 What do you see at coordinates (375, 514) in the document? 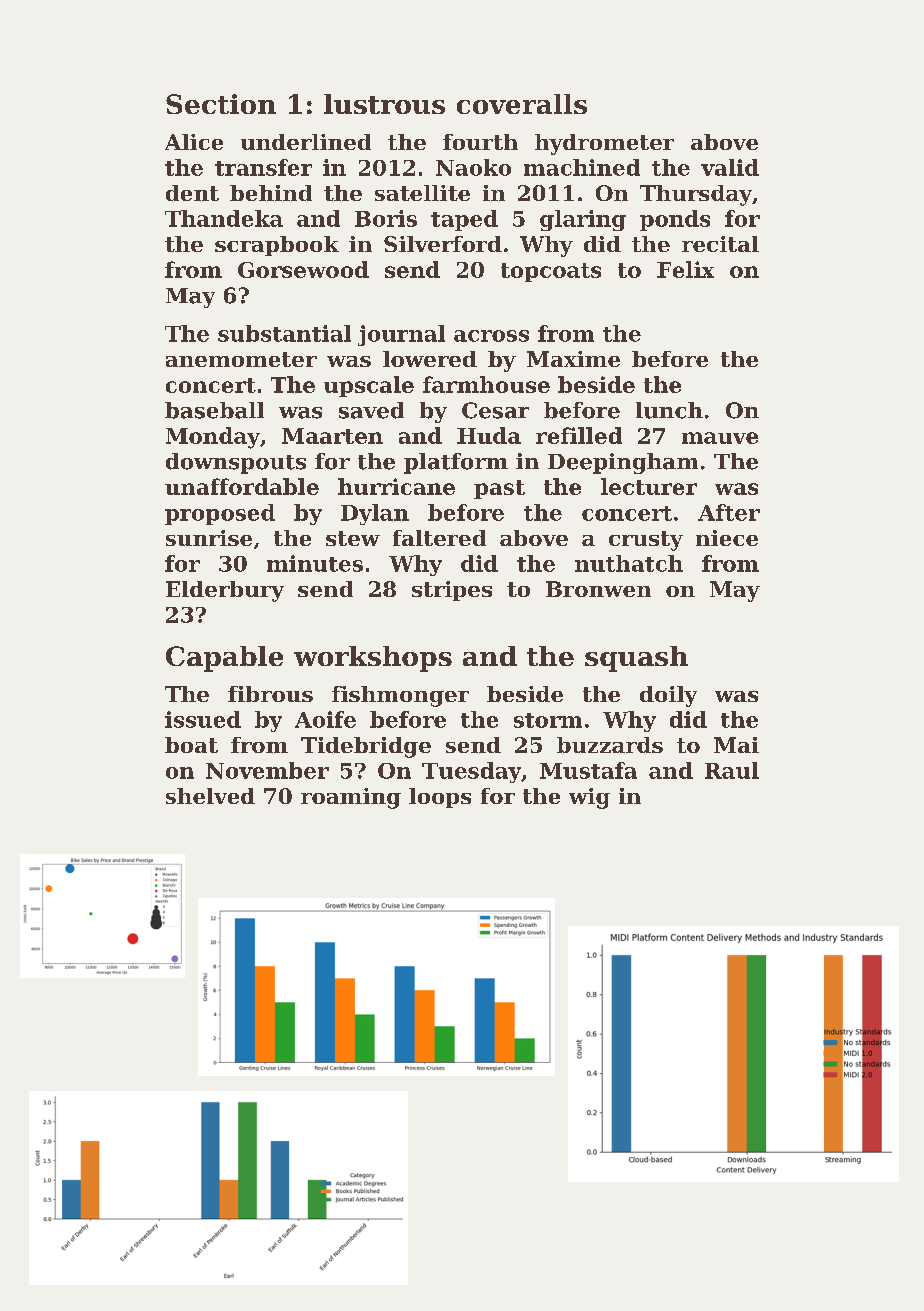
I see `Dylan` at bounding box center [375, 514].
